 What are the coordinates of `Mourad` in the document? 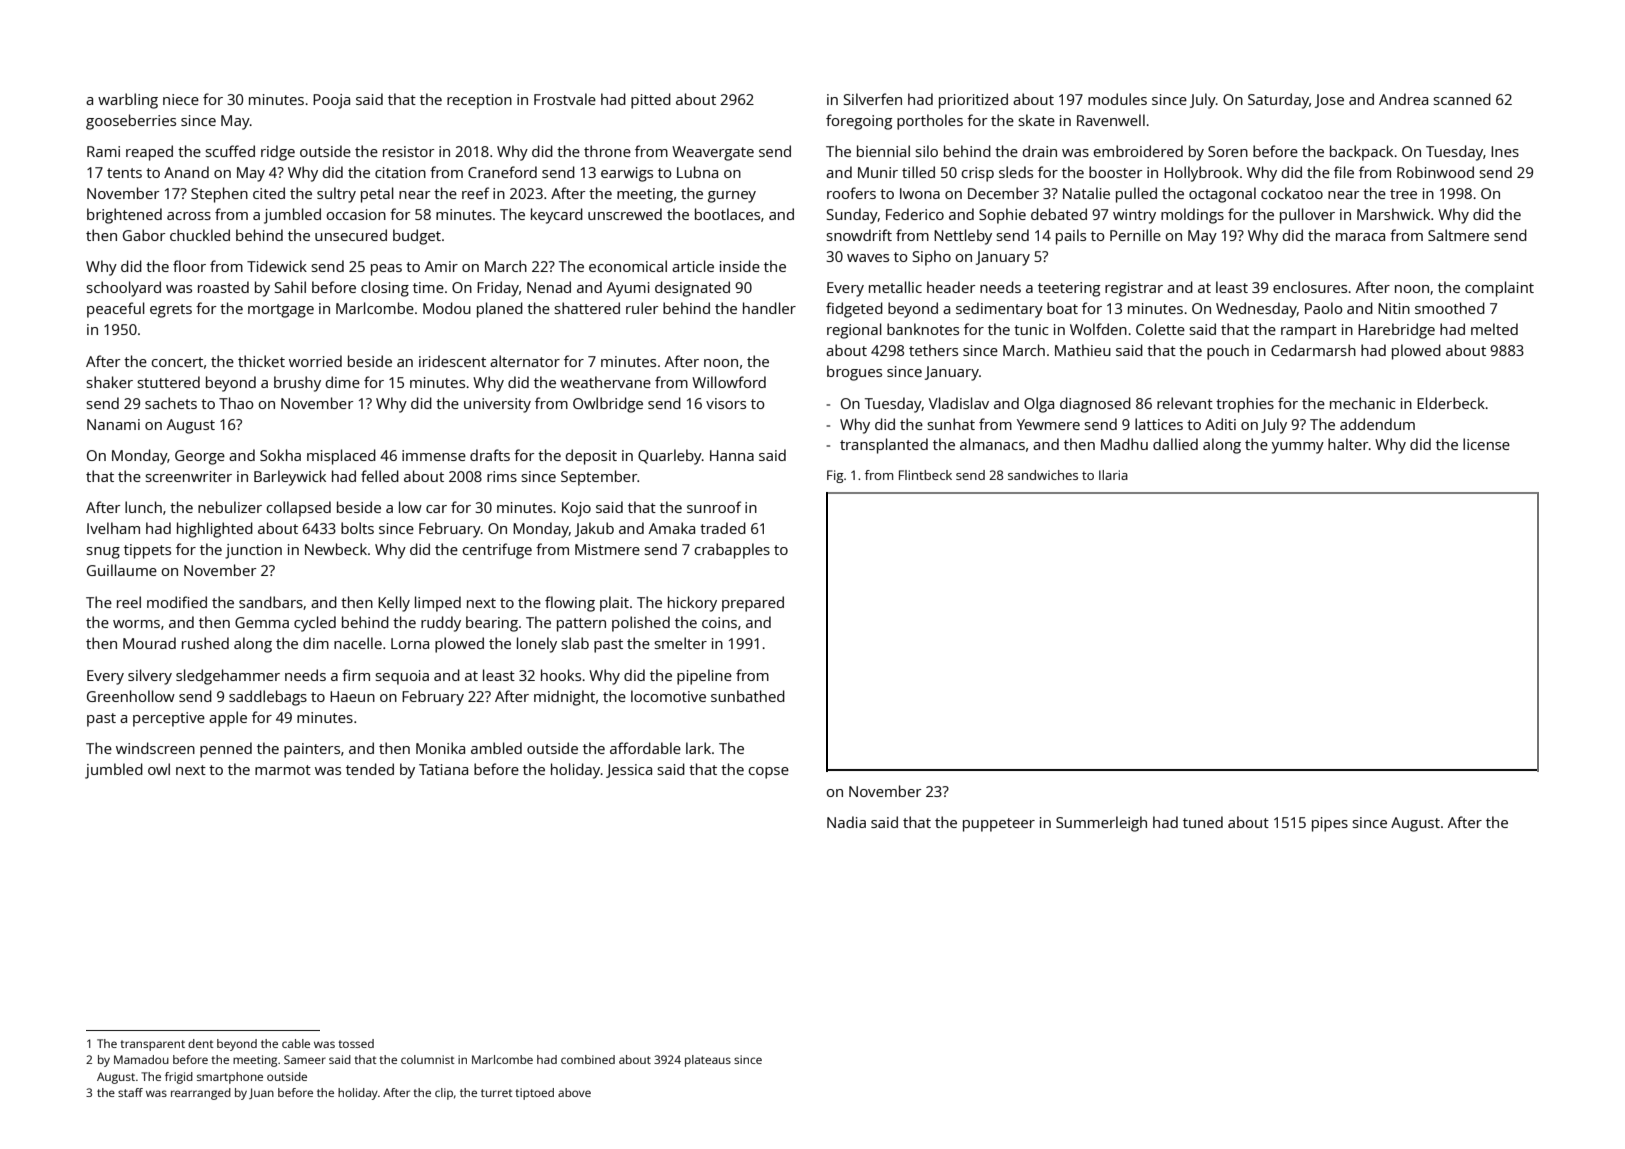 It's located at (149, 643).
